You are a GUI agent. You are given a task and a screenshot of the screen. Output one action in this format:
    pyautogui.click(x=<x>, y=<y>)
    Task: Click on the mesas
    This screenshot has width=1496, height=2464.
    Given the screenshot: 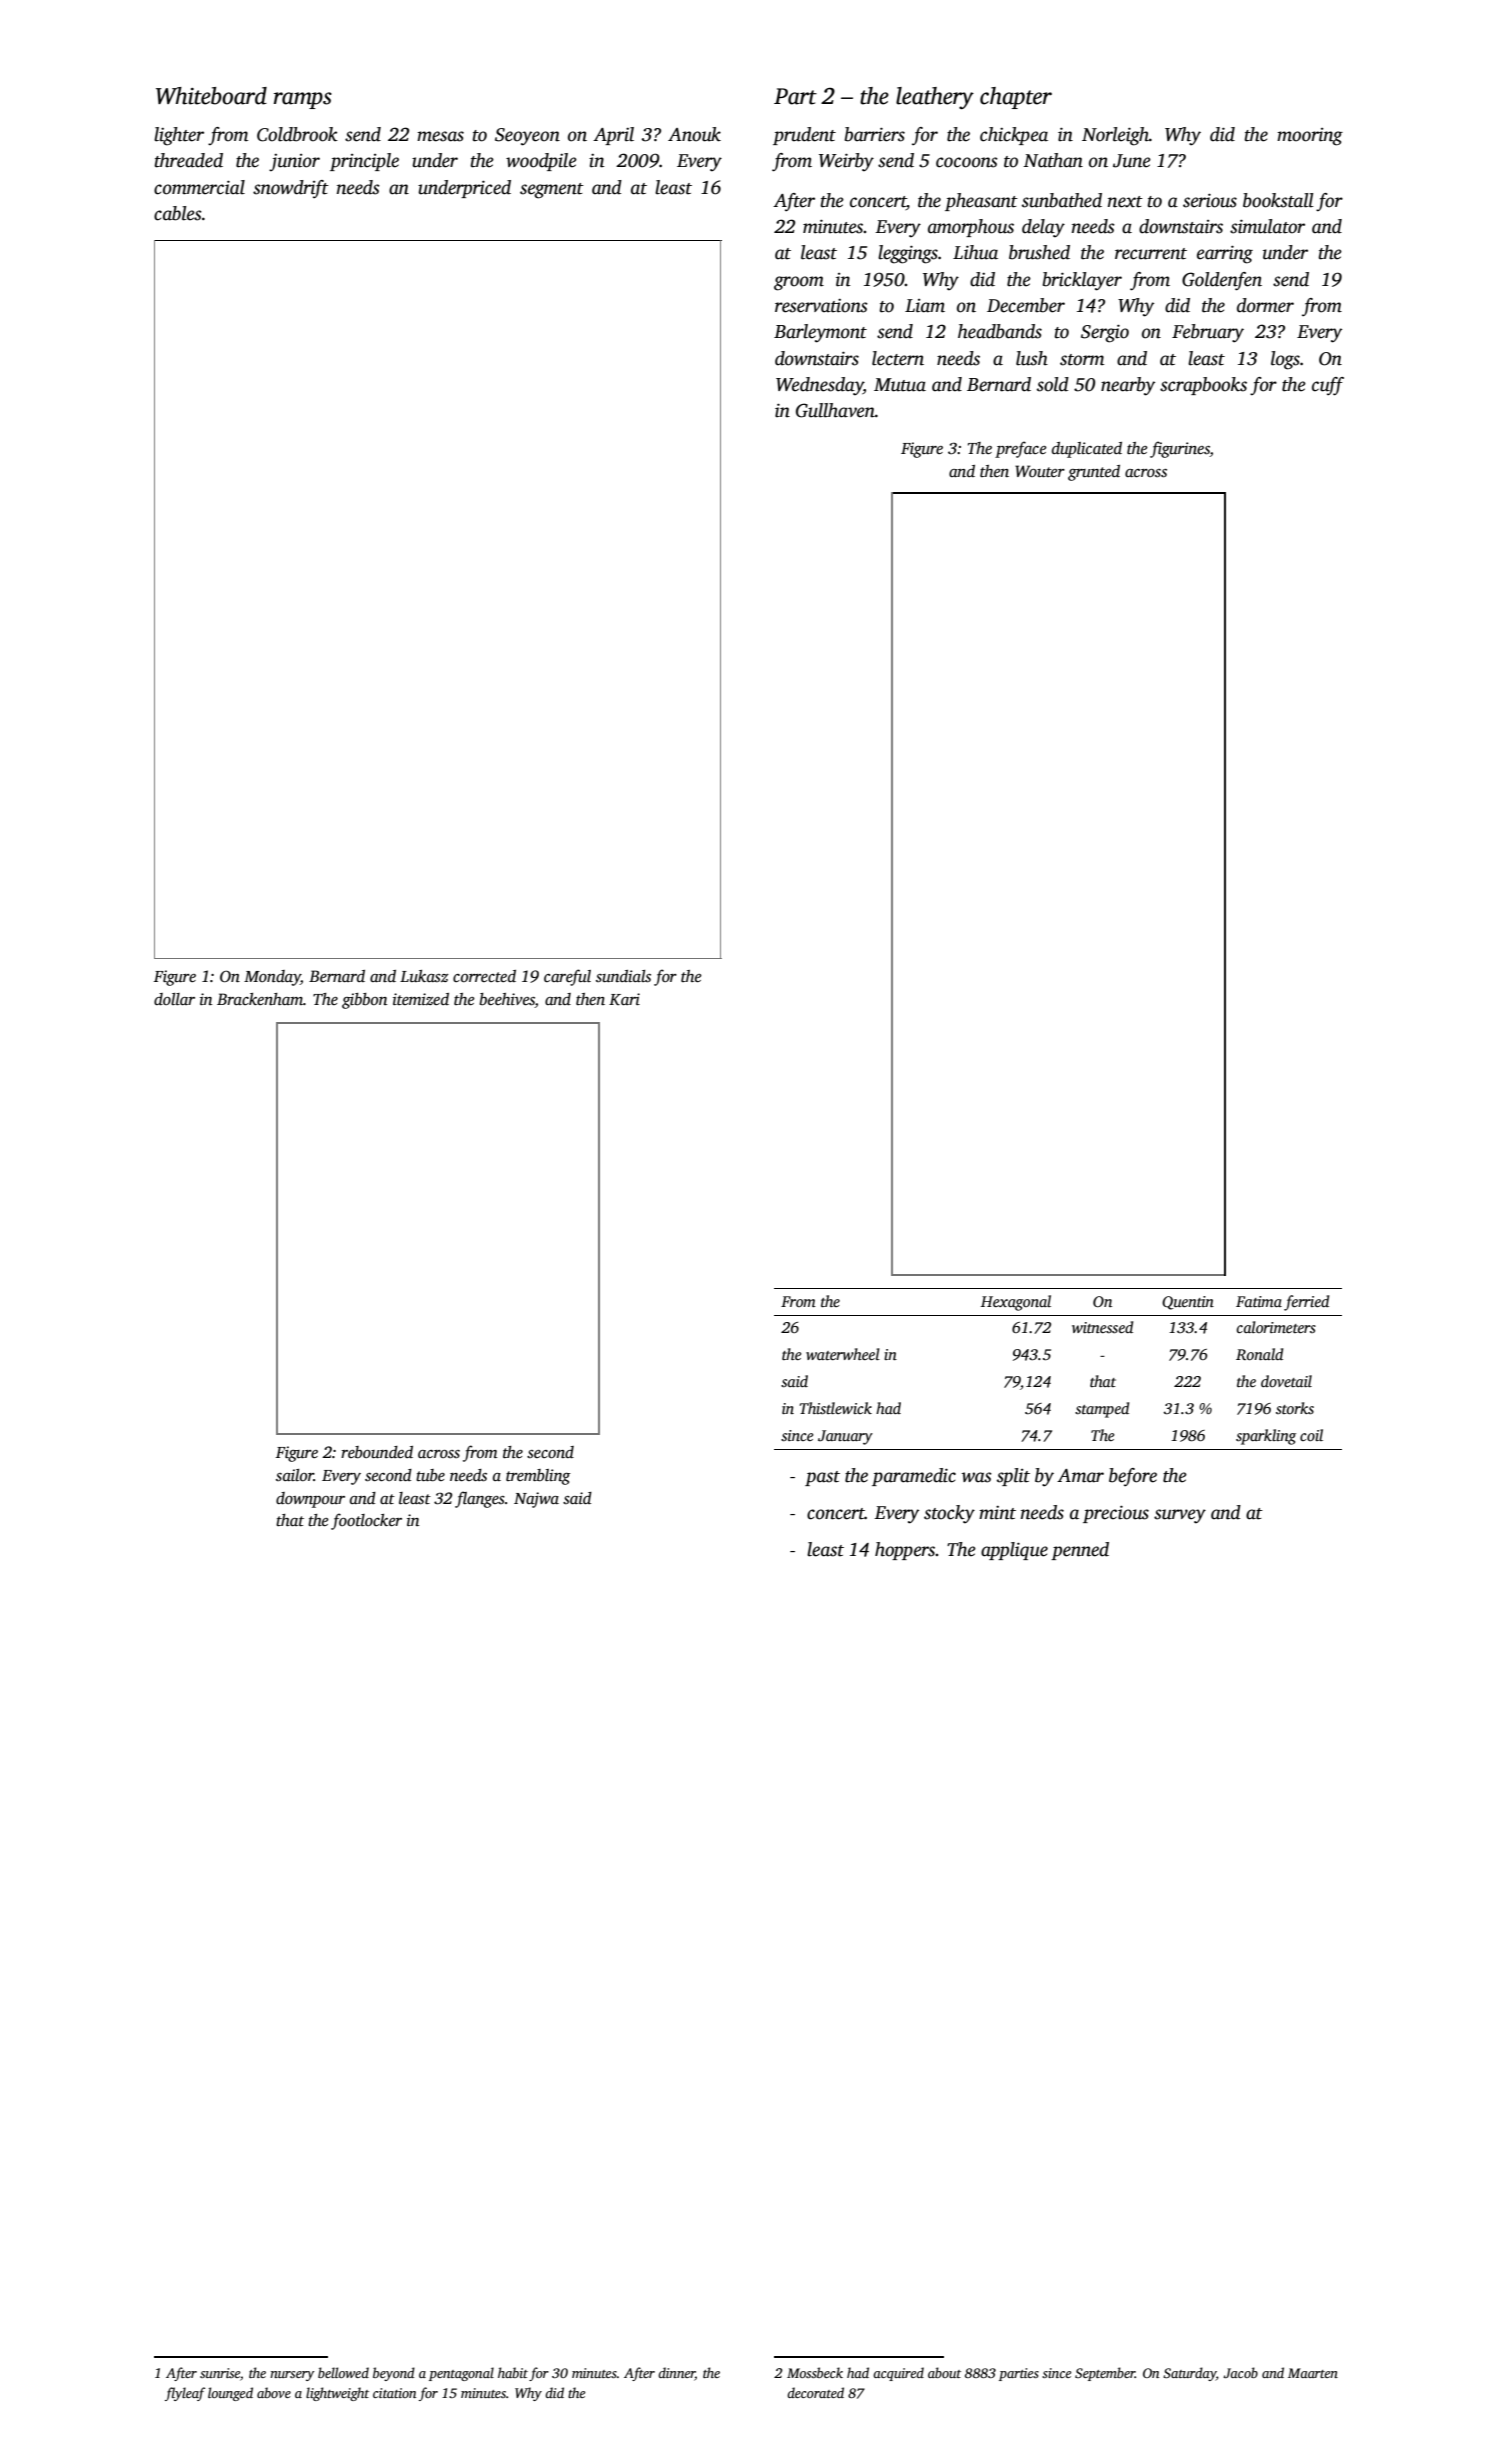 What is the action you would take?
    pyautogui.click(x=440, y=136)
